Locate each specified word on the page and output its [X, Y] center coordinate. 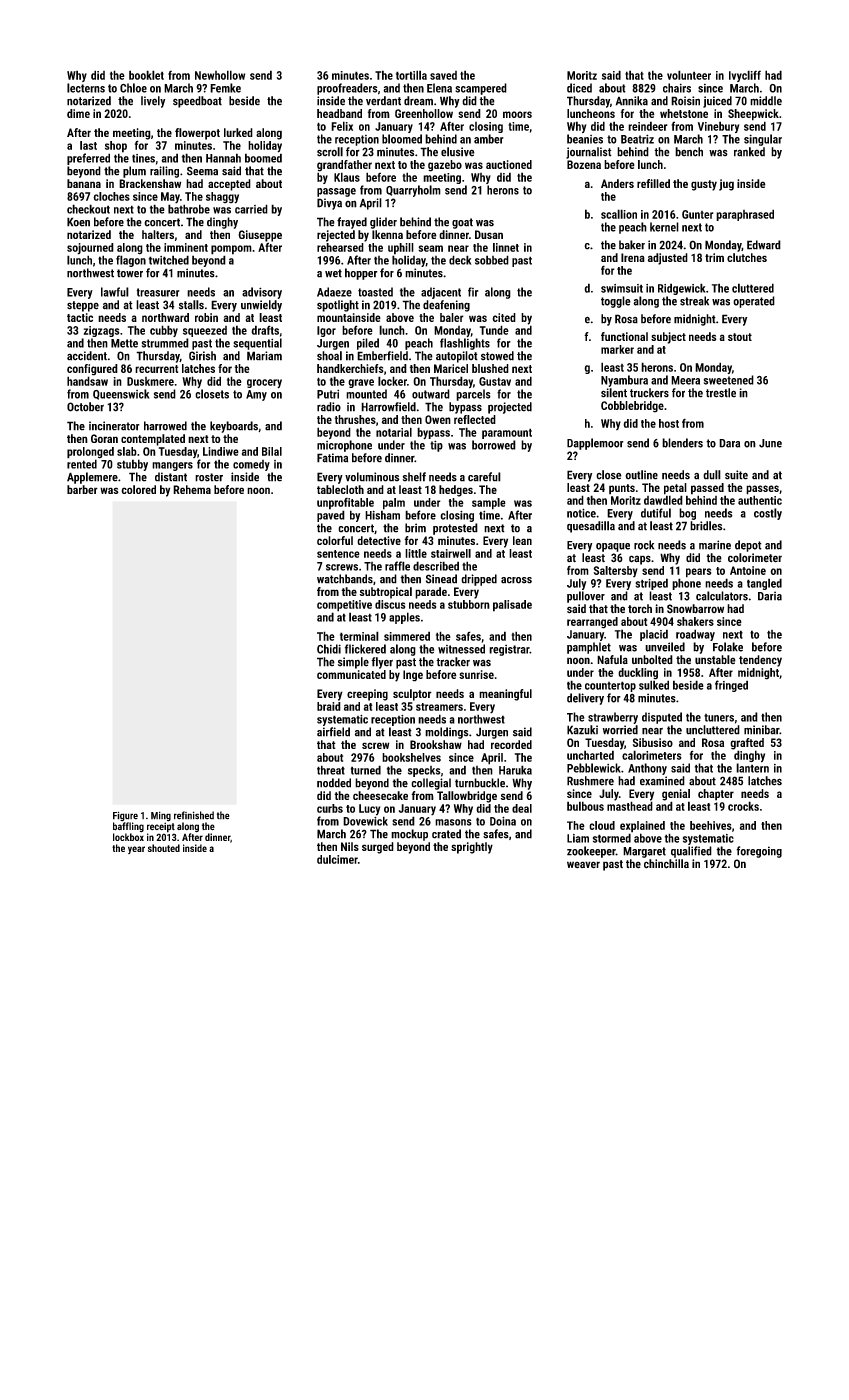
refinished [194, 815]
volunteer [689, 75]
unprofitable [345, 503]
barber [82, 489]
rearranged [592, 623]
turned [366, 770]
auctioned [509, 164]
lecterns [86, 88]
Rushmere [590, 781]
